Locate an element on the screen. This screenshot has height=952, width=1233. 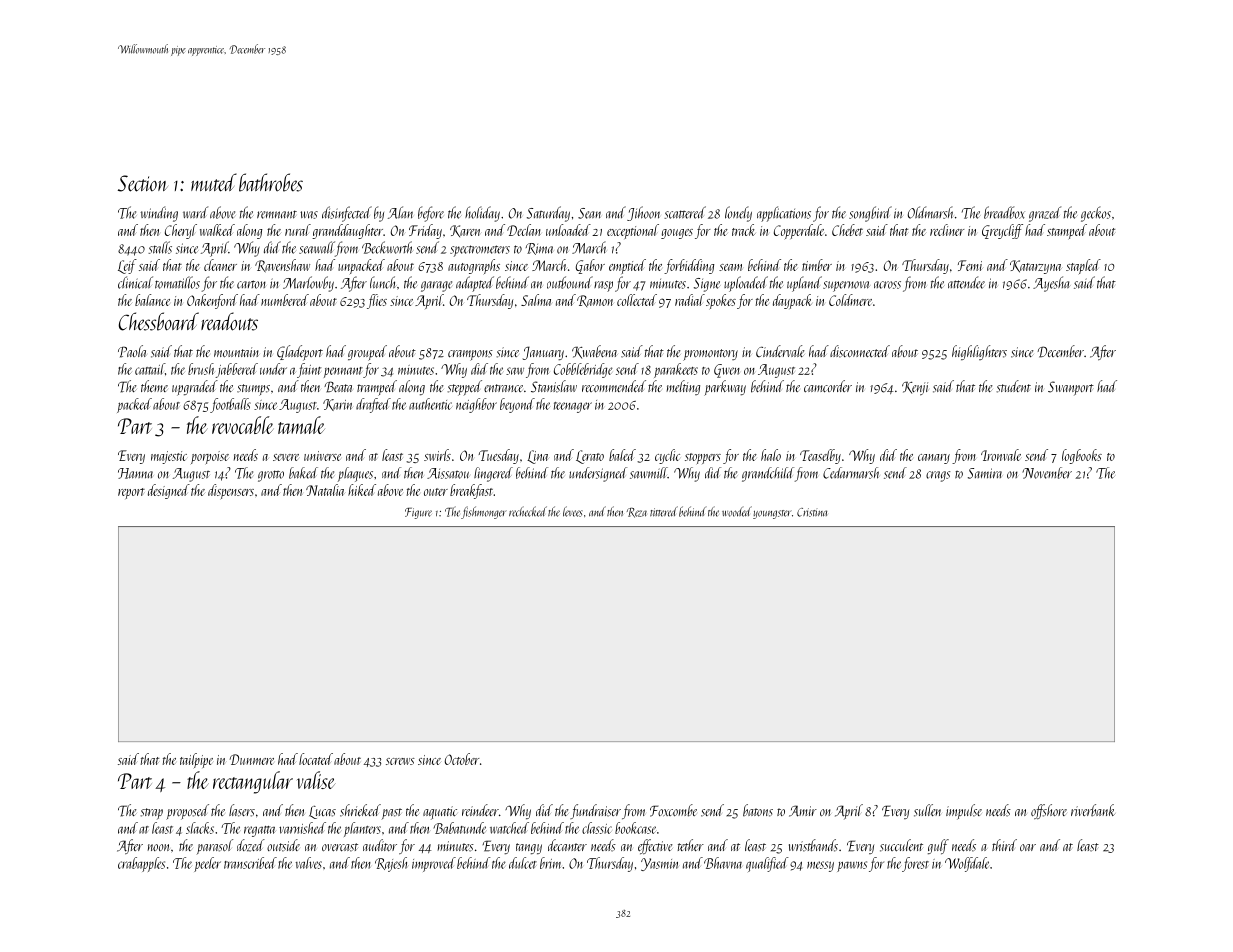
pawns is located at coordinates (852, 866).
